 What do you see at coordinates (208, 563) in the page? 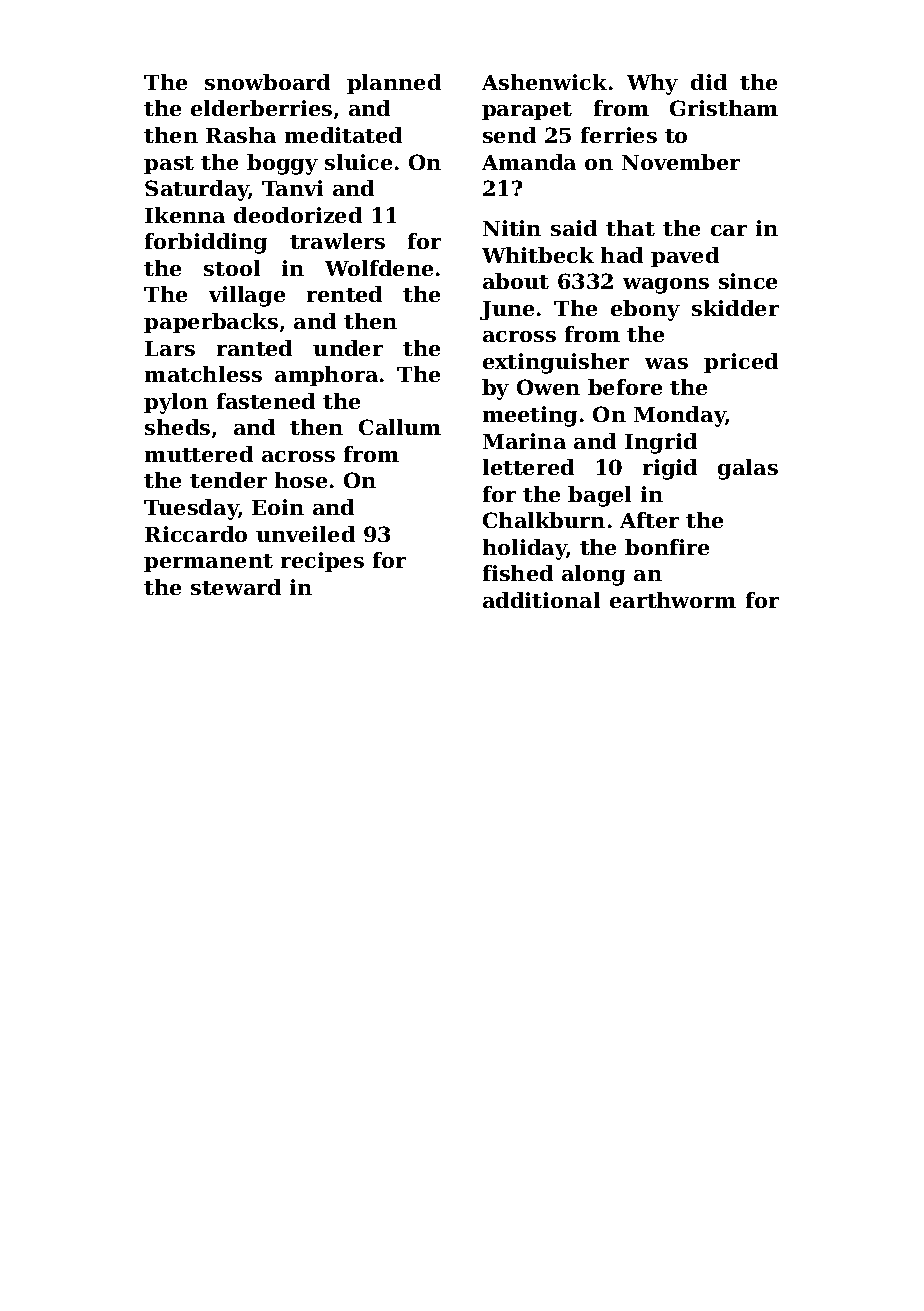
I see `permanent` at bounding box center [208, 563].
